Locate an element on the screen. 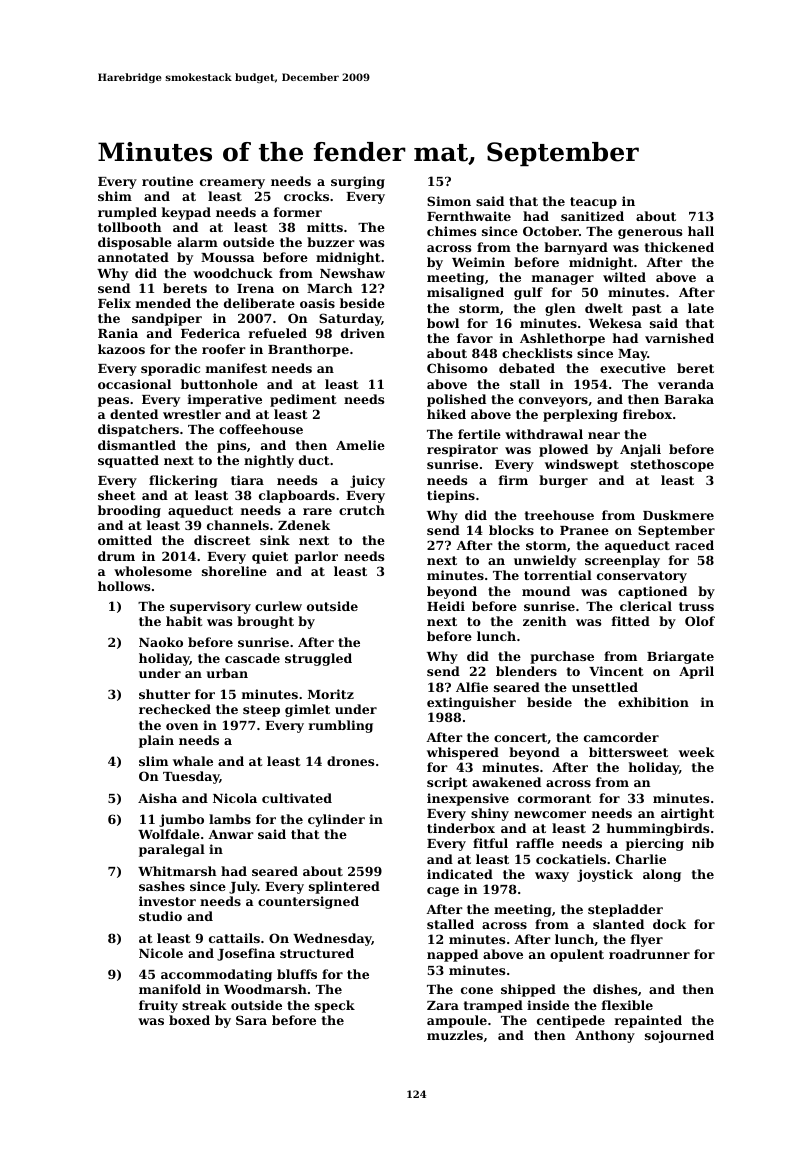  Baraka is located at coordinates (689, 399).
